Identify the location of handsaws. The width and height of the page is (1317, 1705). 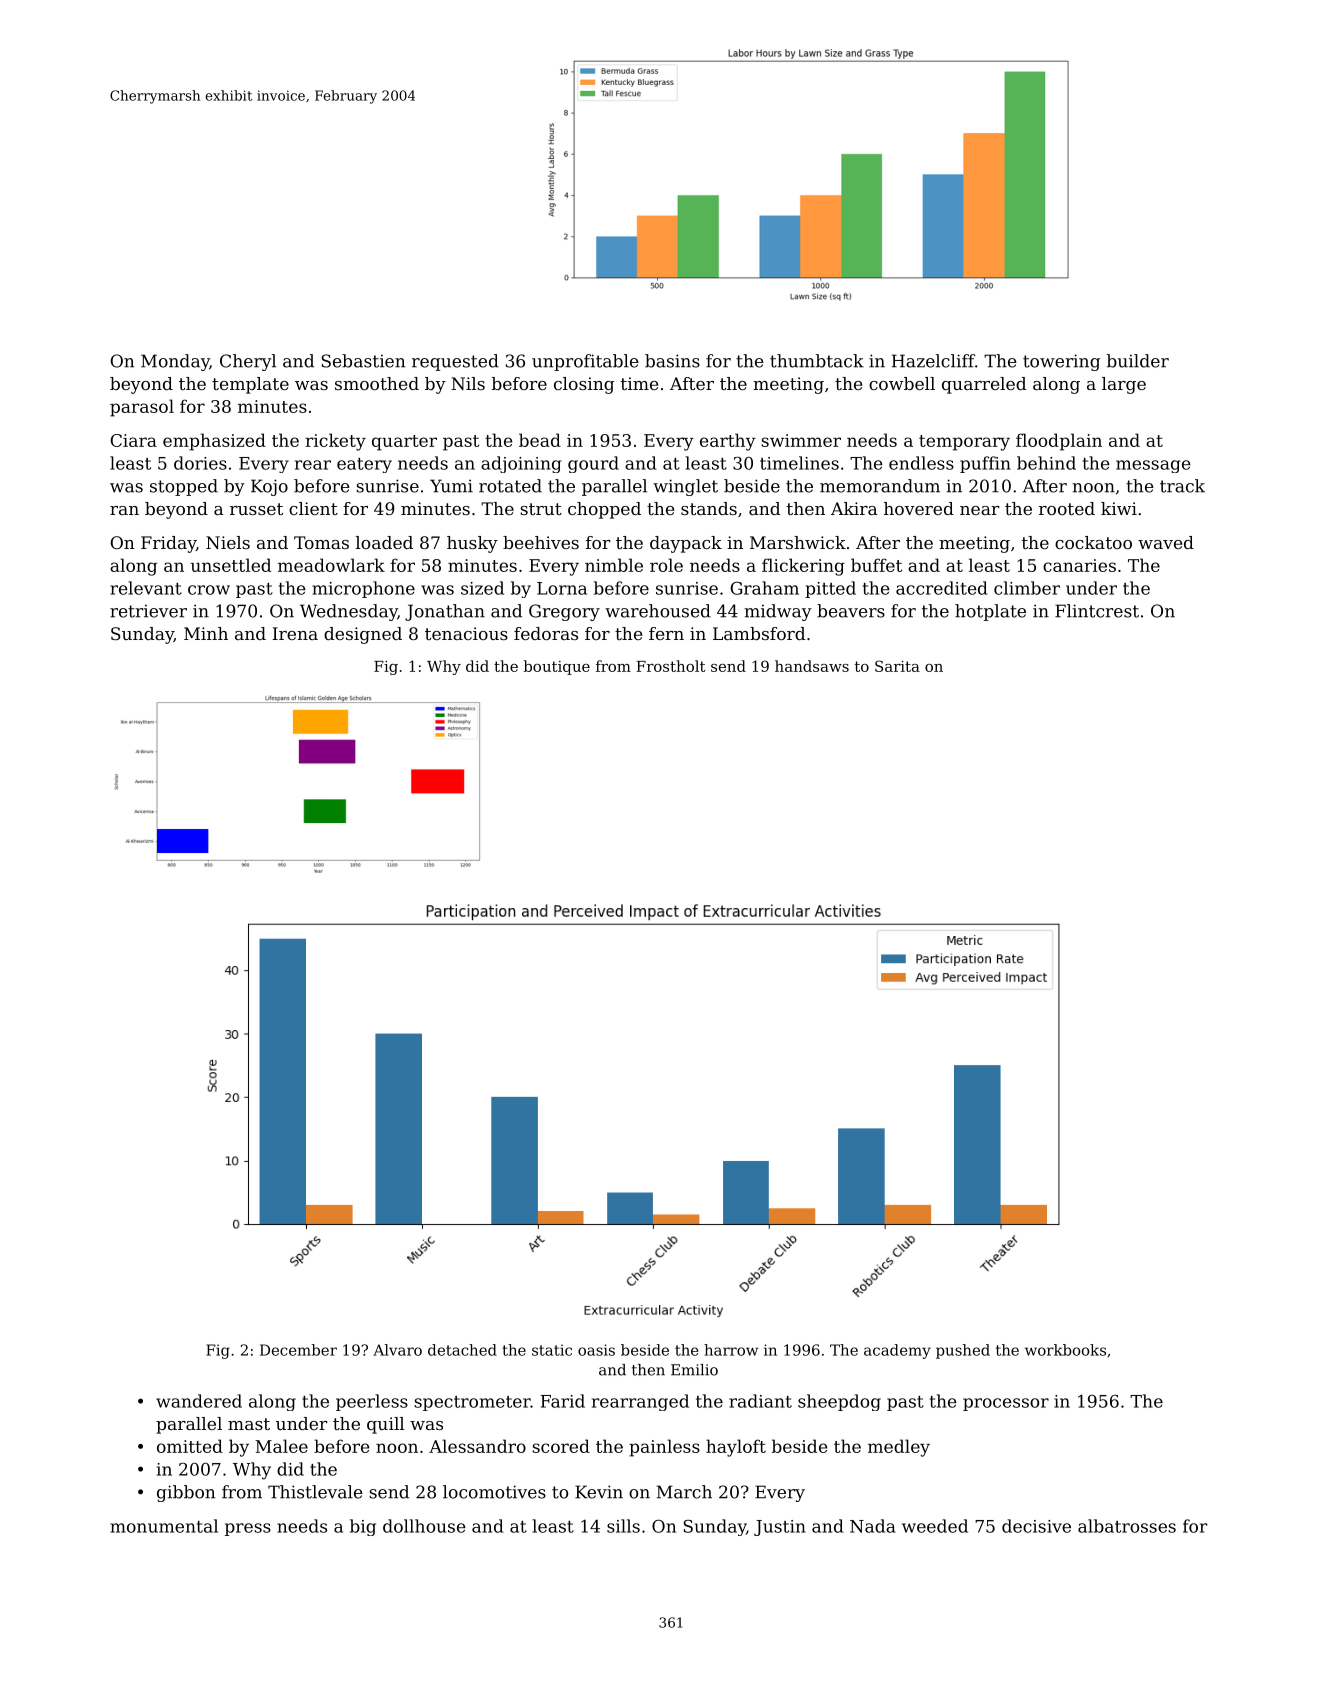
(812, 666).
